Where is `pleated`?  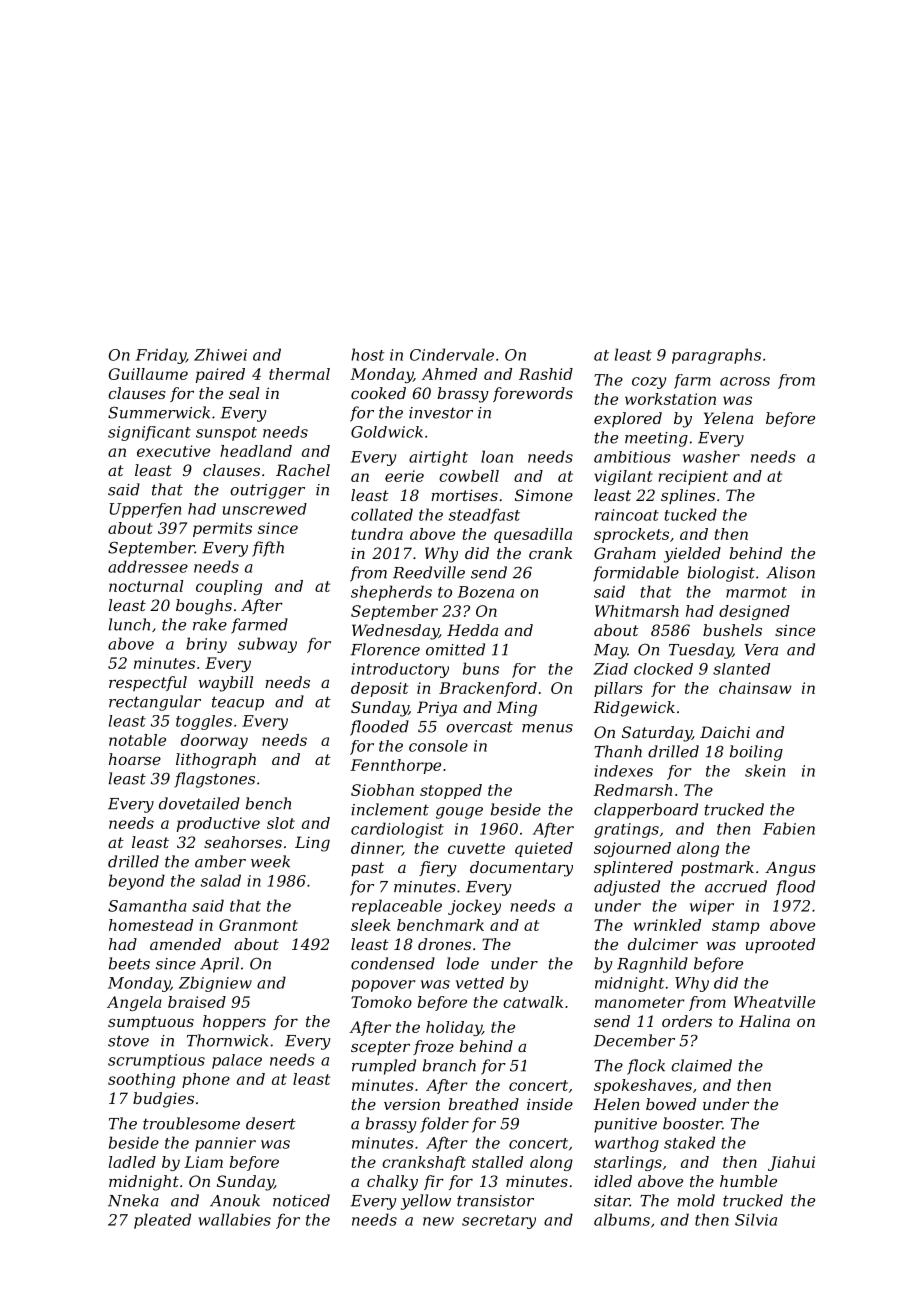 pleated is located at coordinates (162, 1221).
